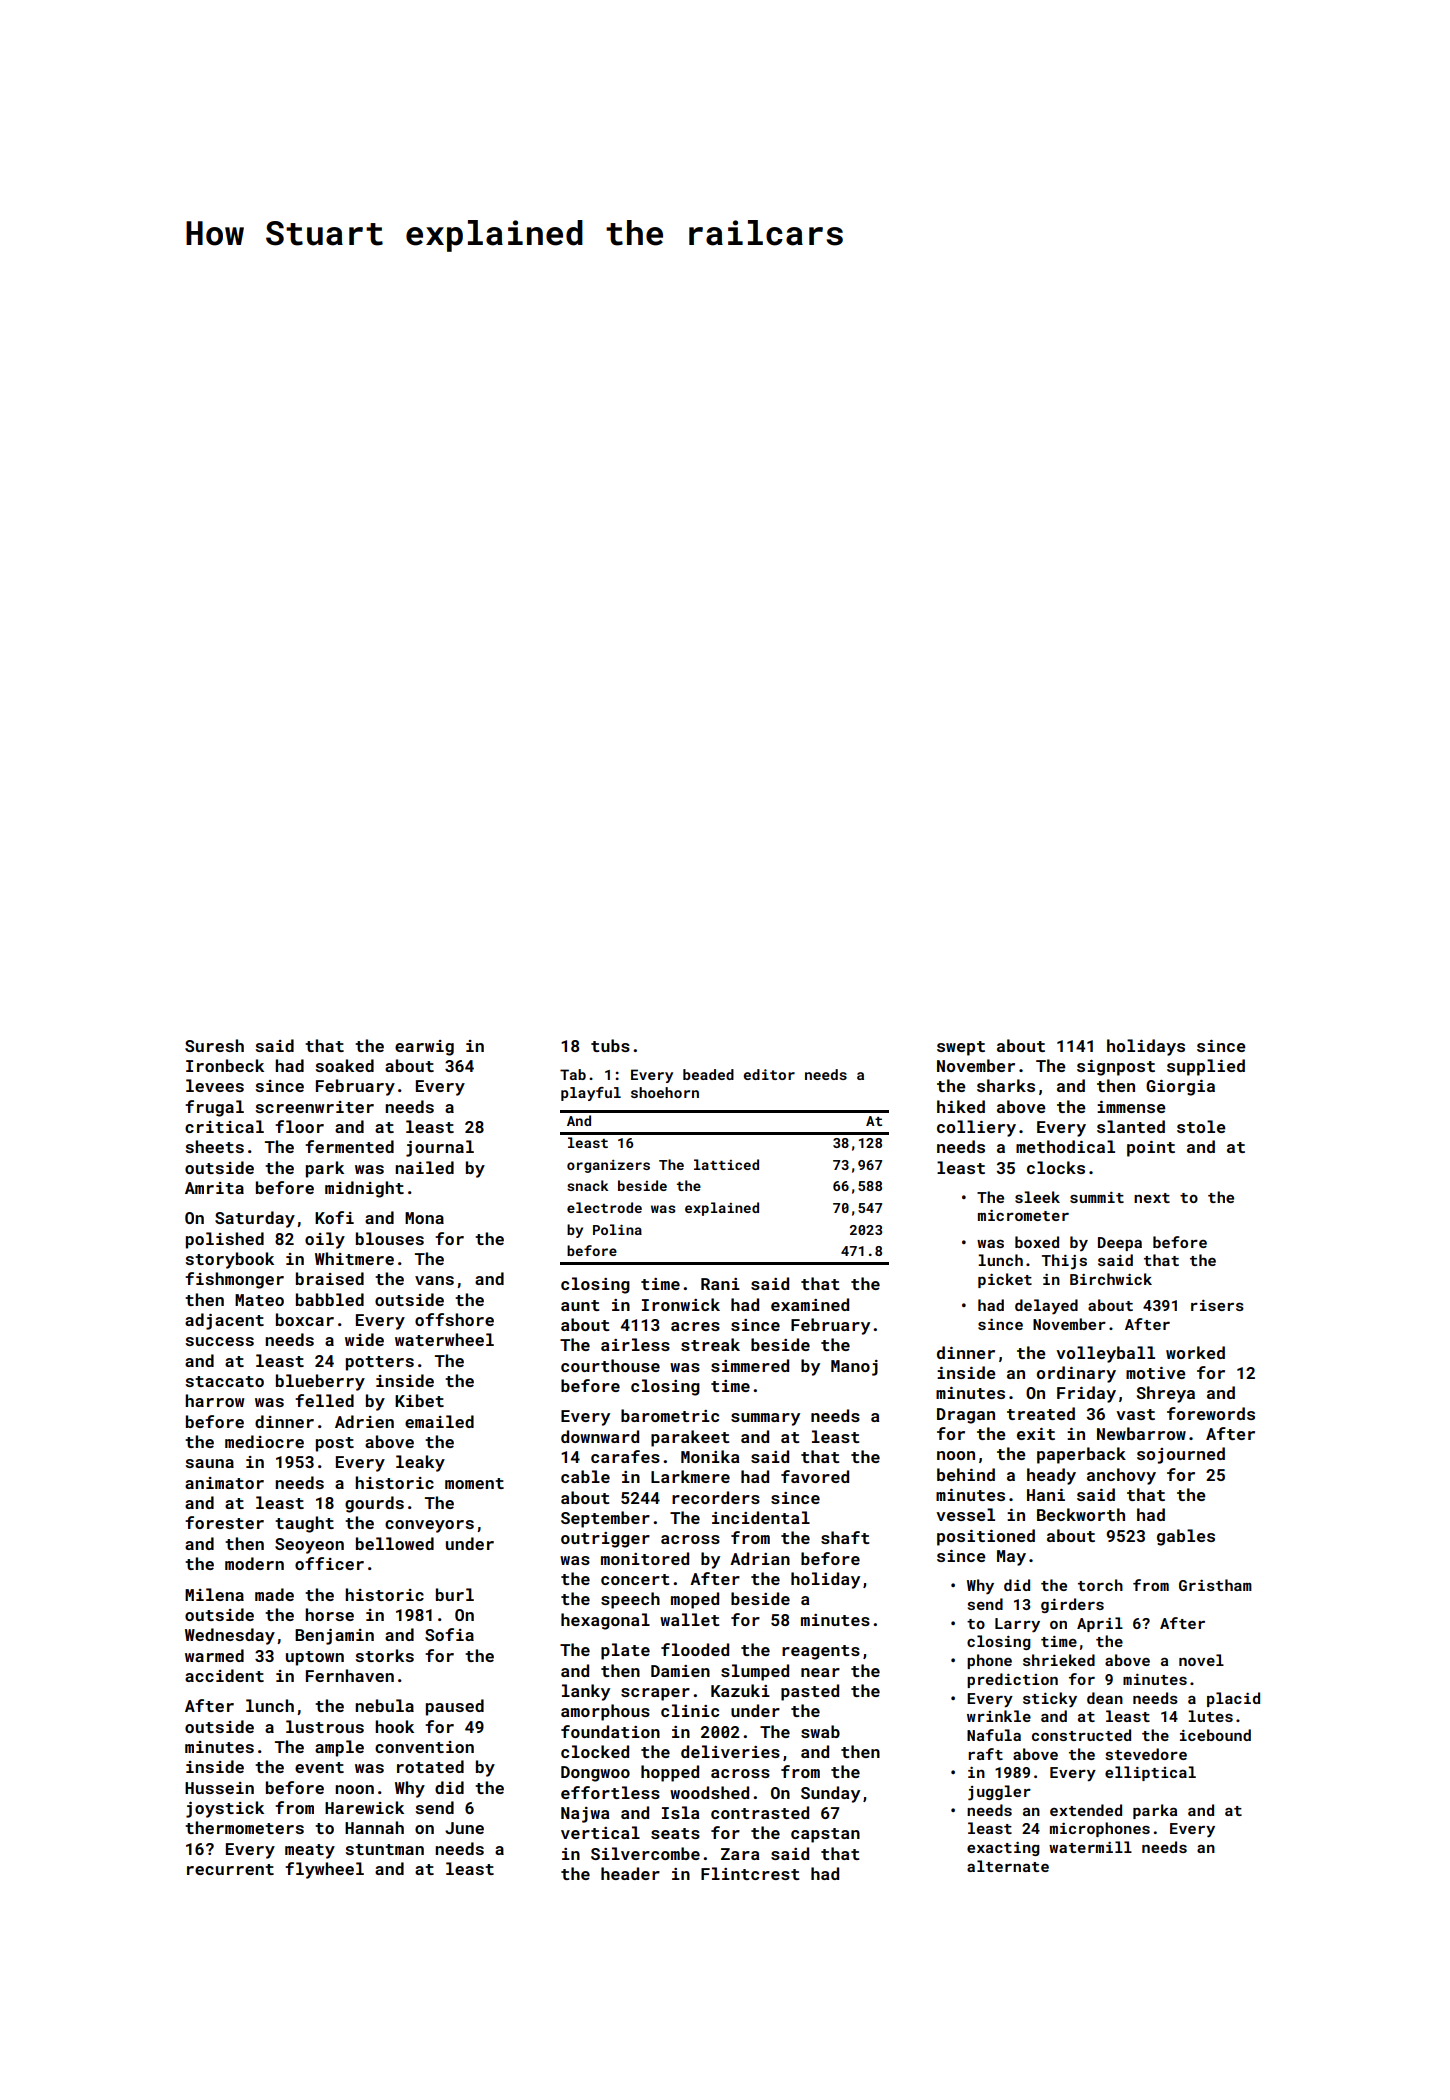  Describe the element at coordinates (325, 1240) in the image. I see `oily` at that location.
